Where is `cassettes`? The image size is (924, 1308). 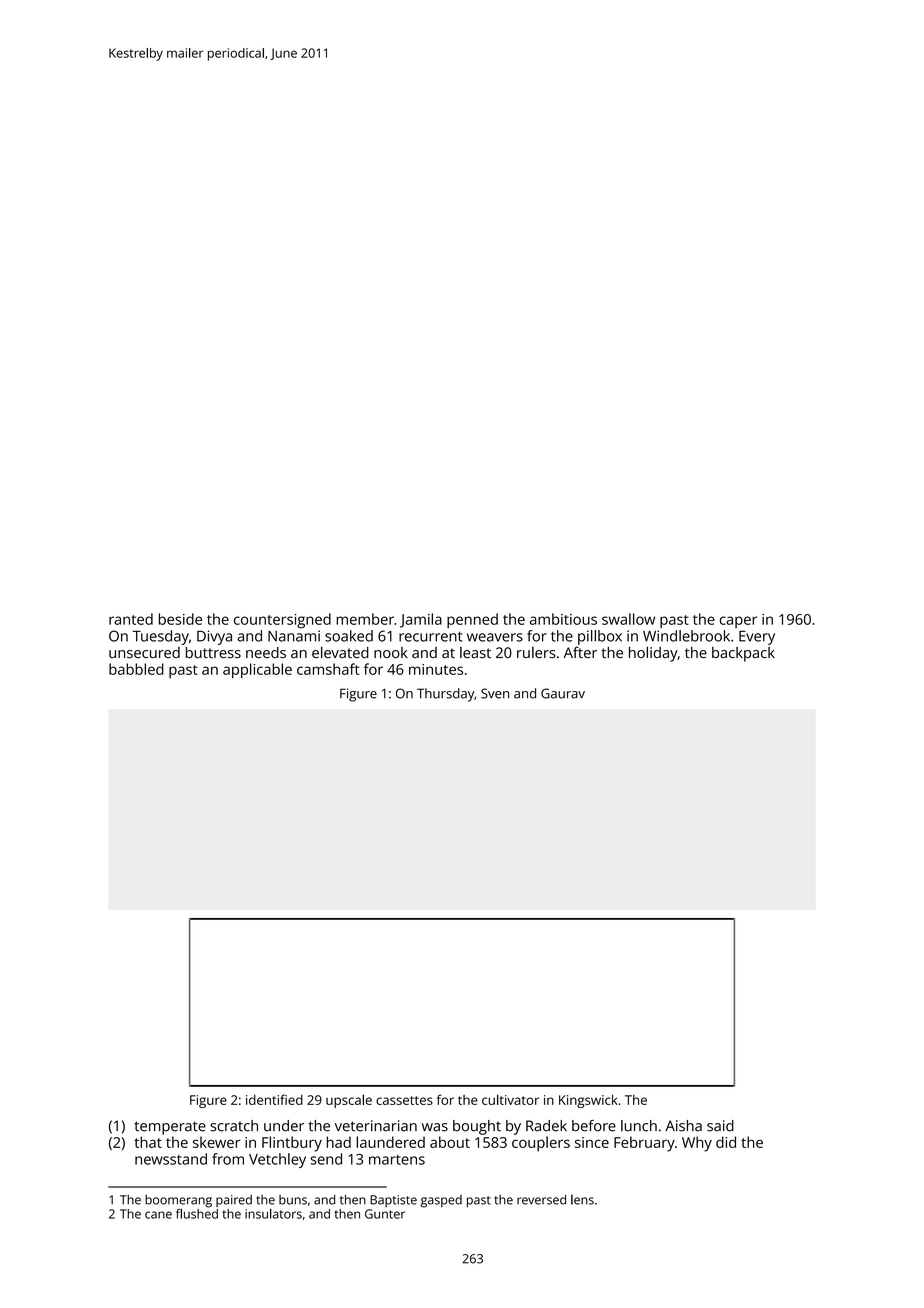 cassettes is located at coordinates (404, 1100).
